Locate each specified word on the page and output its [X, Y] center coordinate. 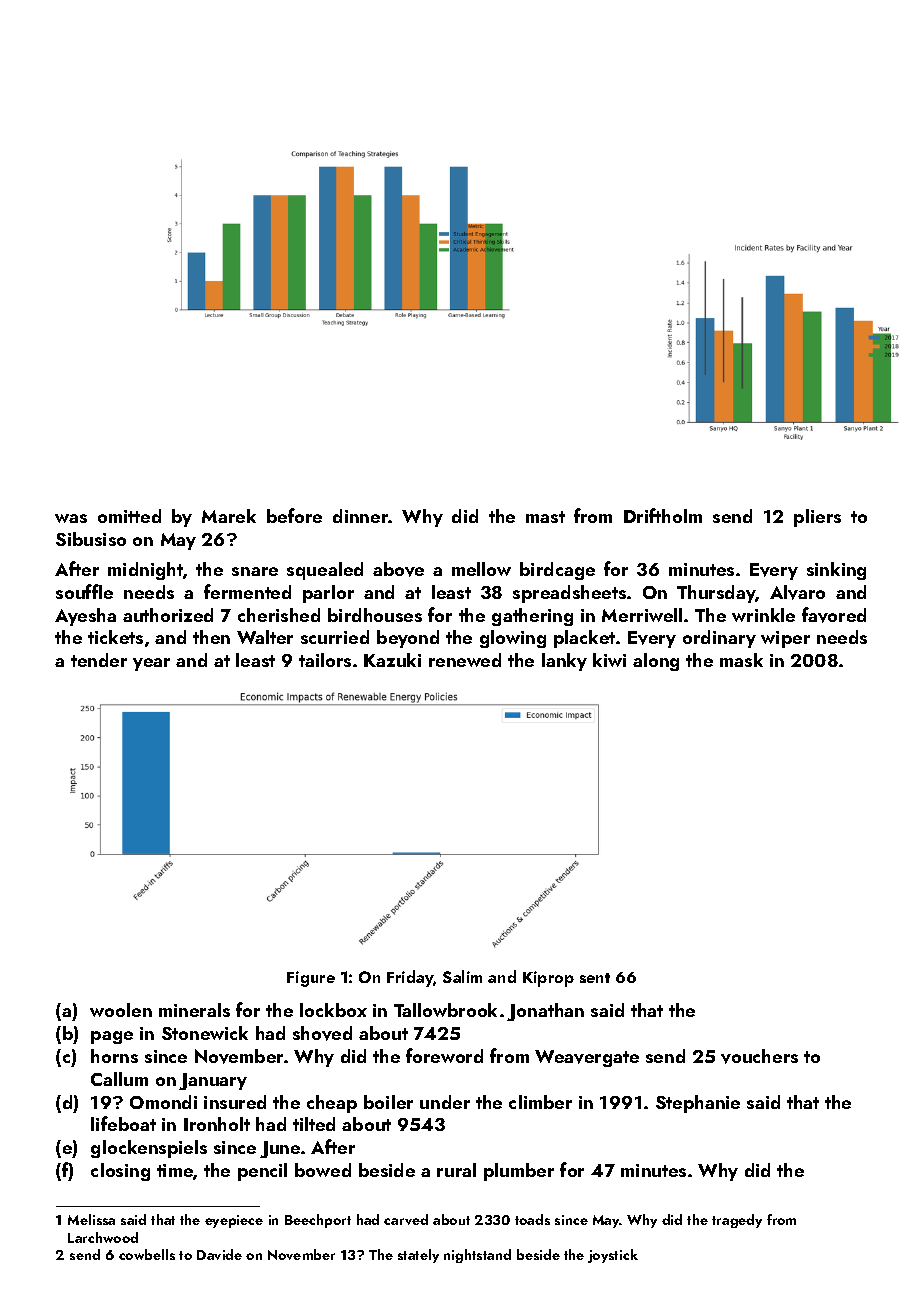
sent [595, 978]
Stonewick [205, 1033]
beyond [408, 639]
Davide [219, 1254]
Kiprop [548, 979]
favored [834, 615]
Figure [311, 979]
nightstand [477, 1256]
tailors [325, 660]
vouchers [759, 1056]
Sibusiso [91, 539]
